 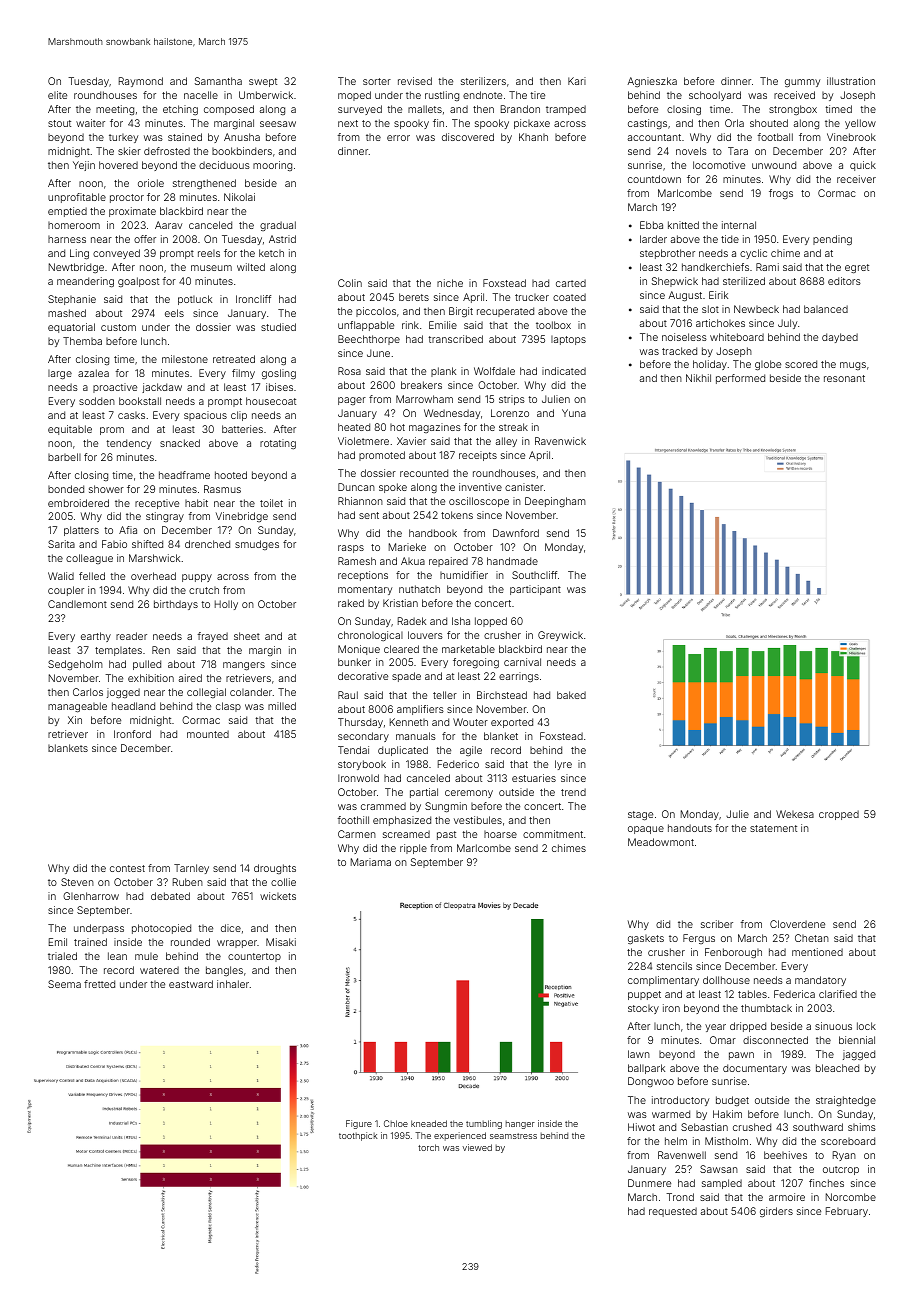 I want to click on elite, so click(x=57, y=95).
